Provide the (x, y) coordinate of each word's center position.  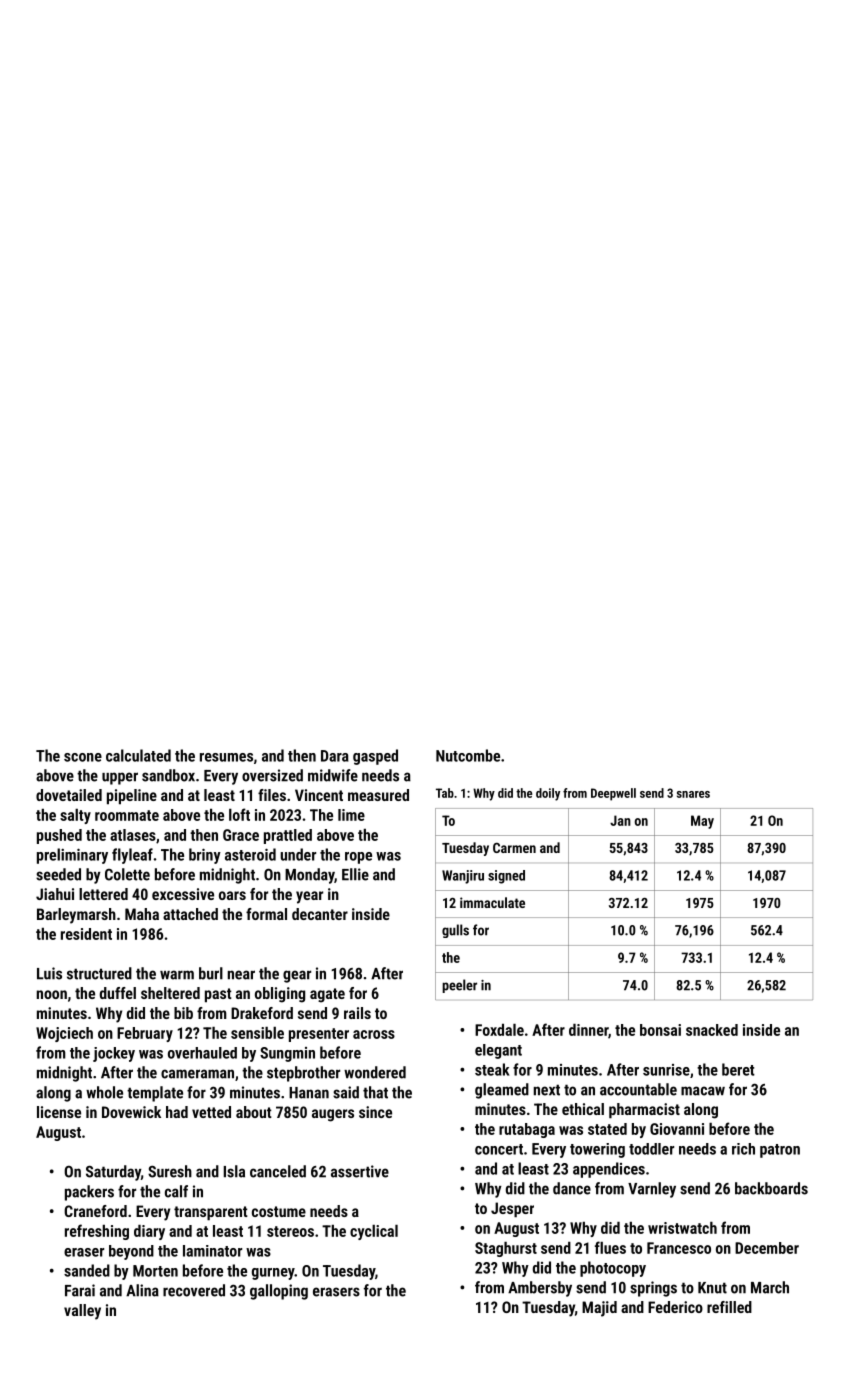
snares (693, 794)
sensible (257, 1033)
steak (492, 1069)
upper (120, 778)
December (767, 1248)
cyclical (374, 1232)
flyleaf (132, 856)
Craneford (95, 1211)
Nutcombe (468, 755)
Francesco (679, 1248)
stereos (290, 1231)
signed (506, 877)
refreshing (97, 1232)
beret (738, 1069)
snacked (712, 1030)
